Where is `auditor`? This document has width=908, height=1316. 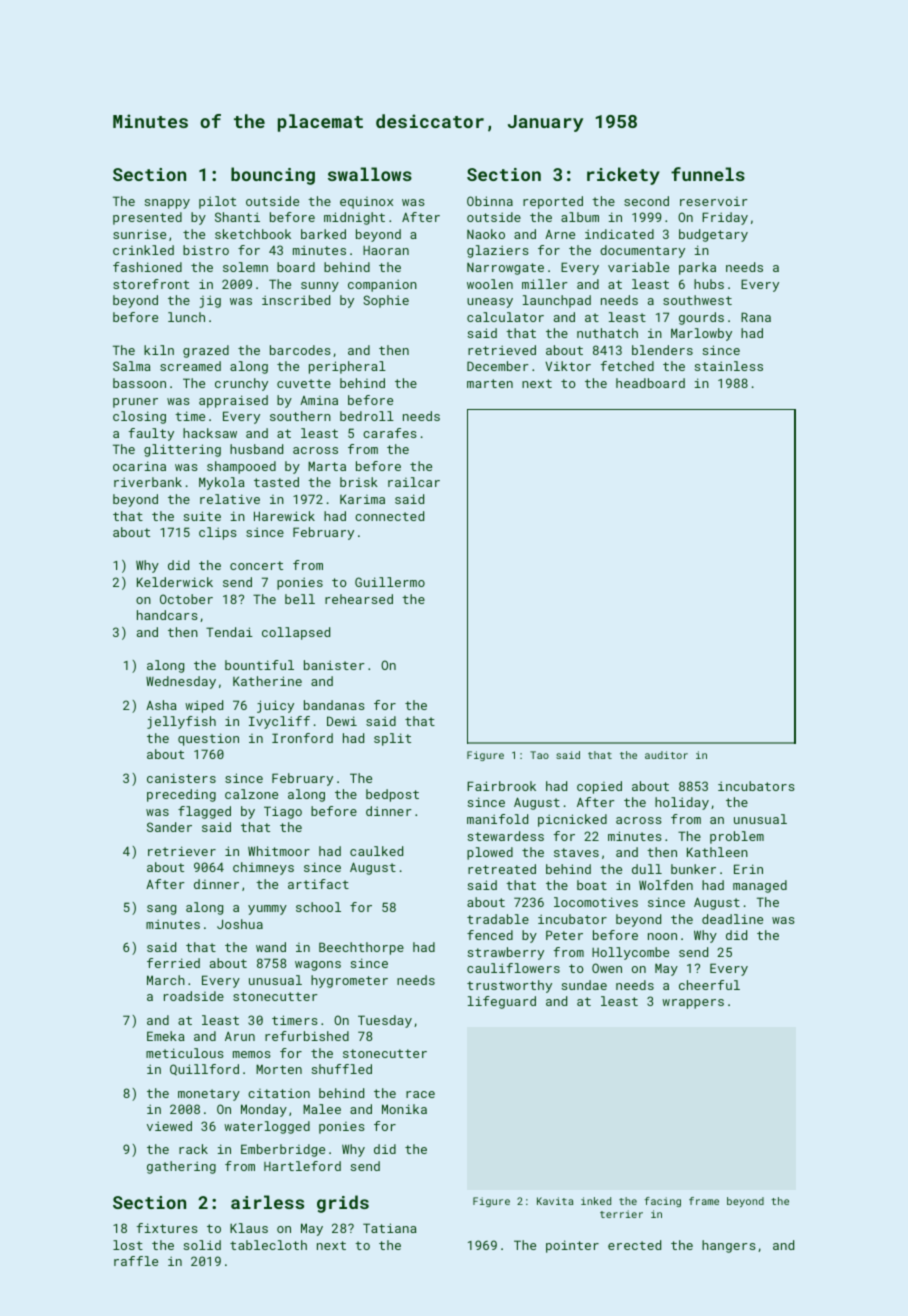 auditor is located at coordinates (666, 755).
